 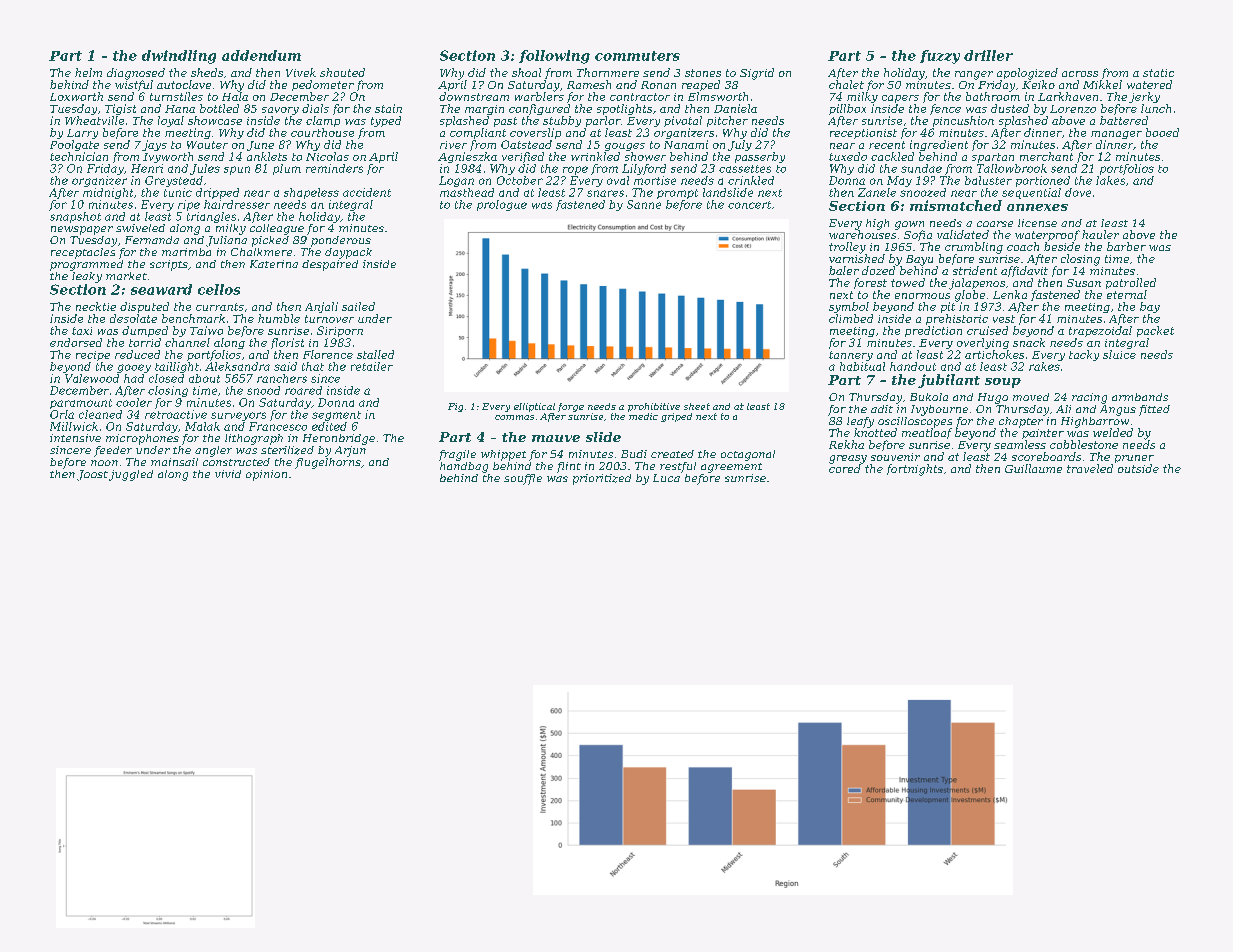 I want to click on Joost, so click(x=92, y=475).
